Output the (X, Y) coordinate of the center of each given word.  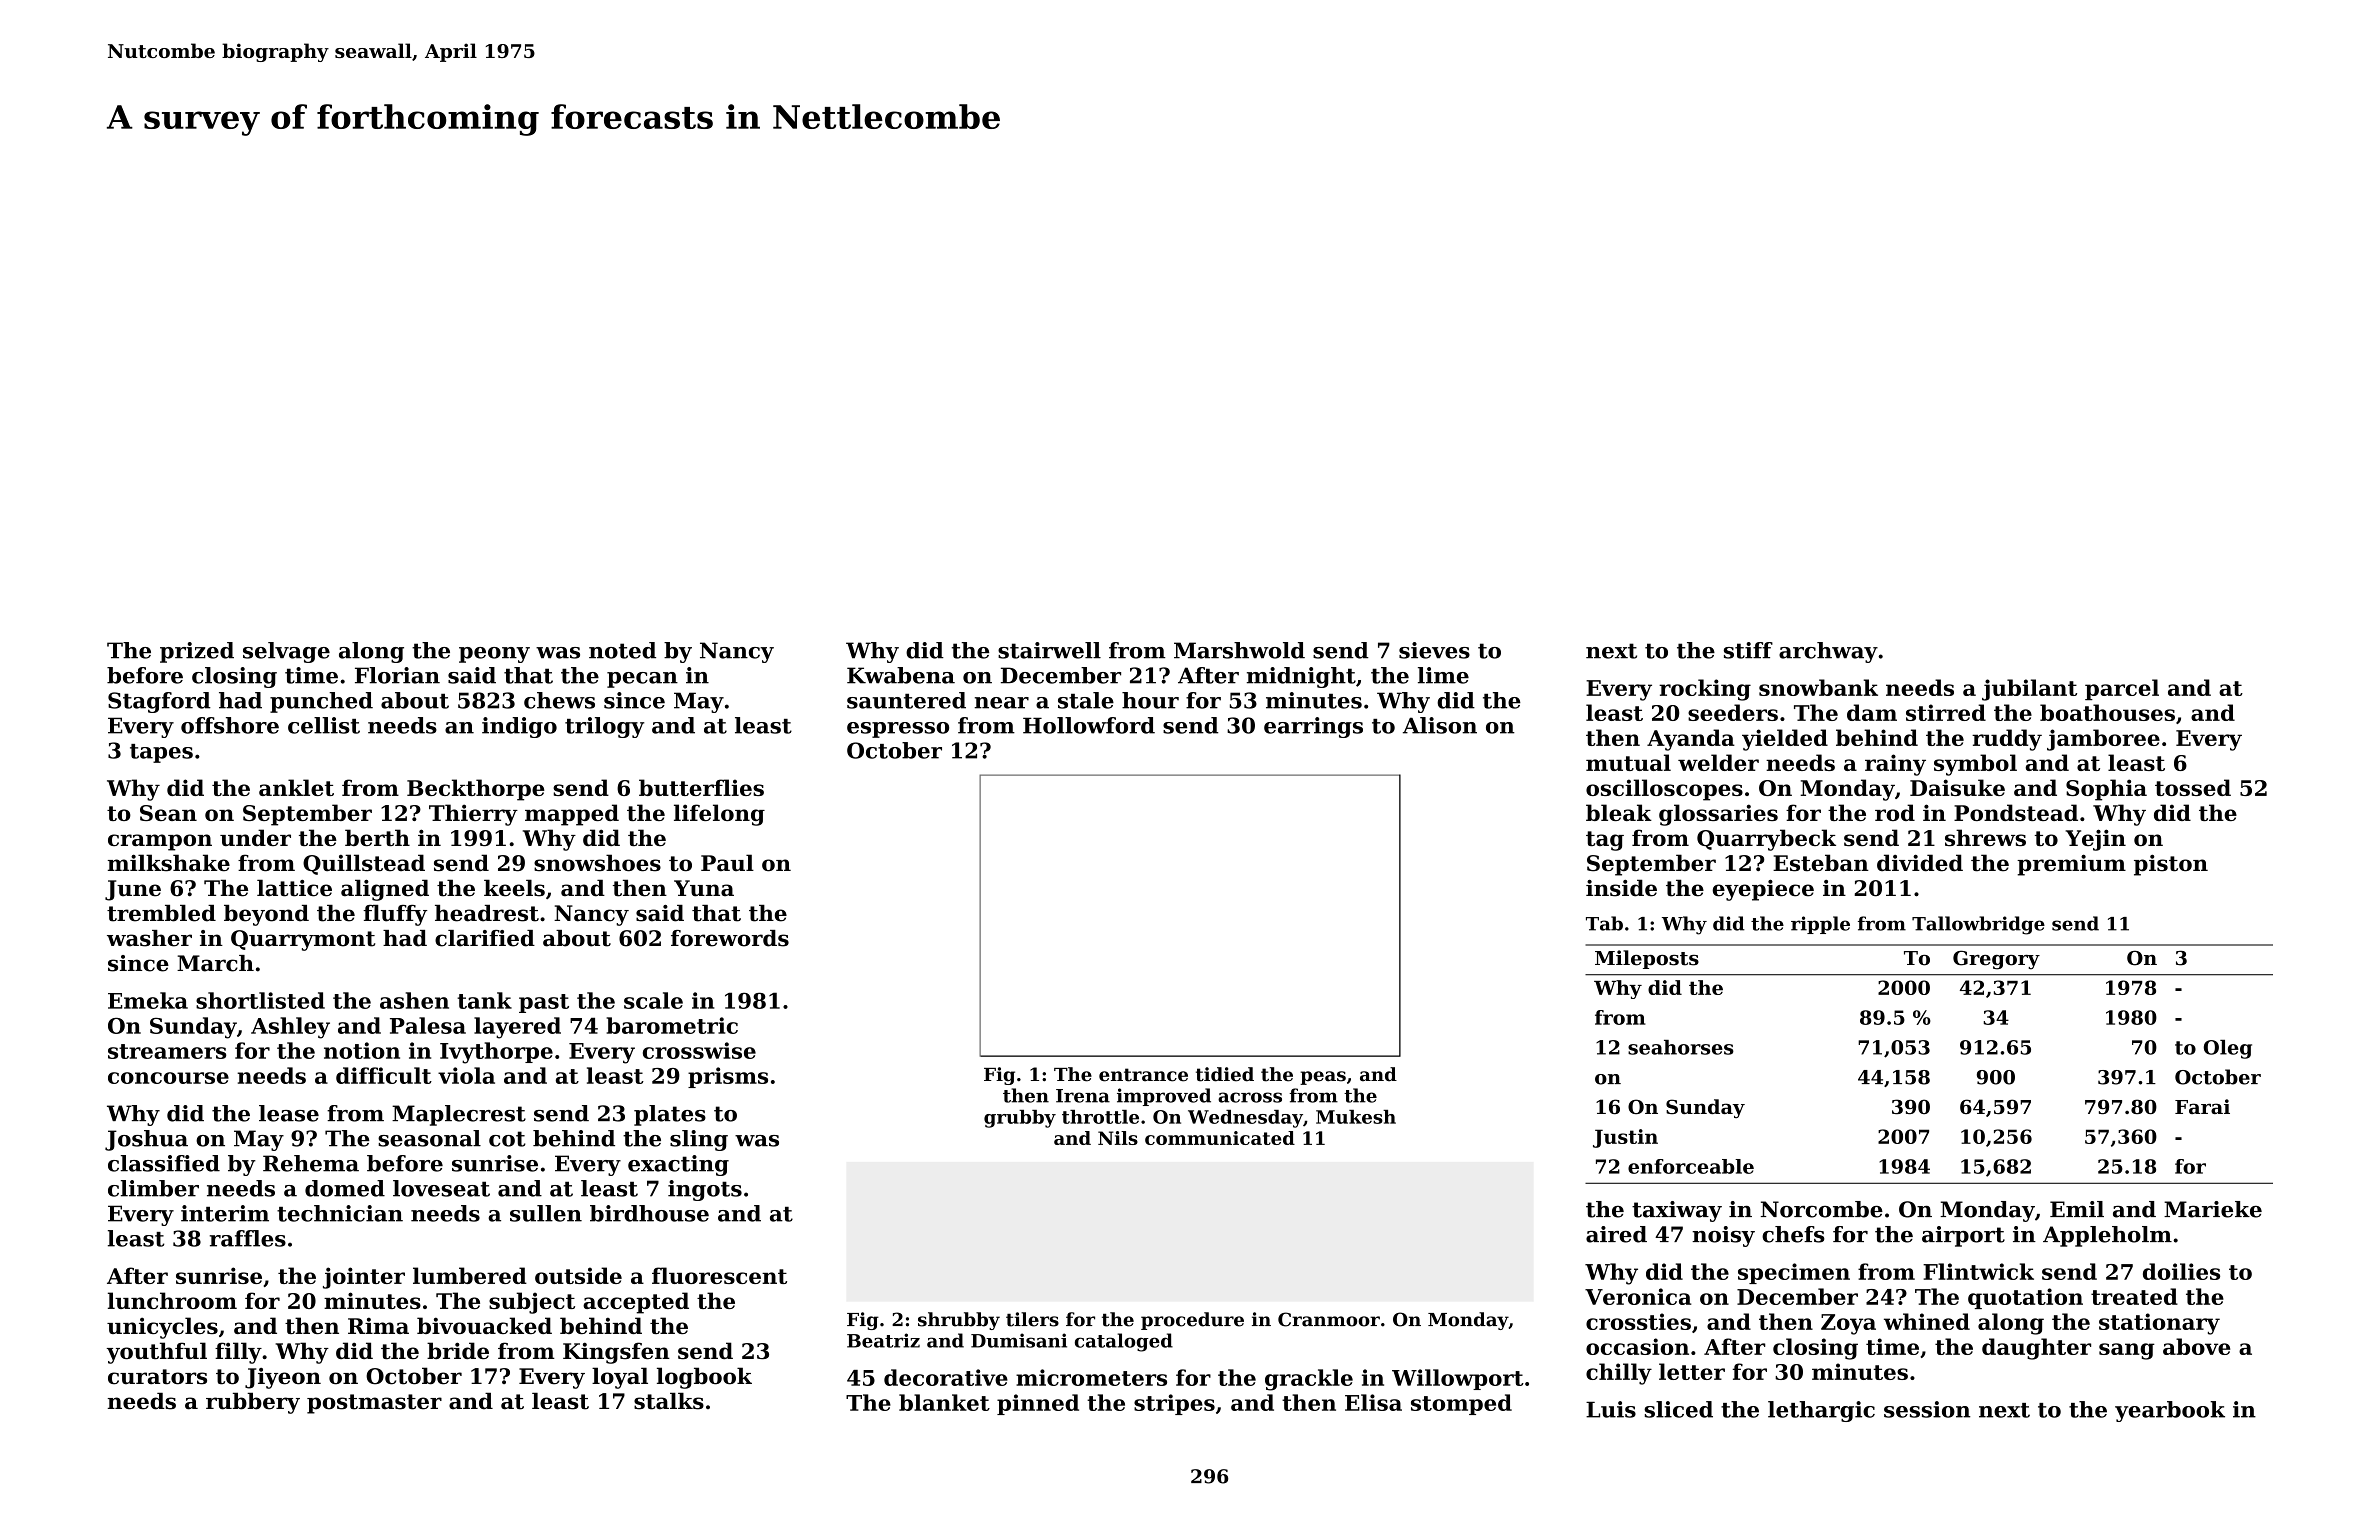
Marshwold (1239, 650)
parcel (2122, 689)
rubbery (253, 1403)
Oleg (2228, 1049)
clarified (485, 938)
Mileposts (1647, 959)
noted (622, 650)
